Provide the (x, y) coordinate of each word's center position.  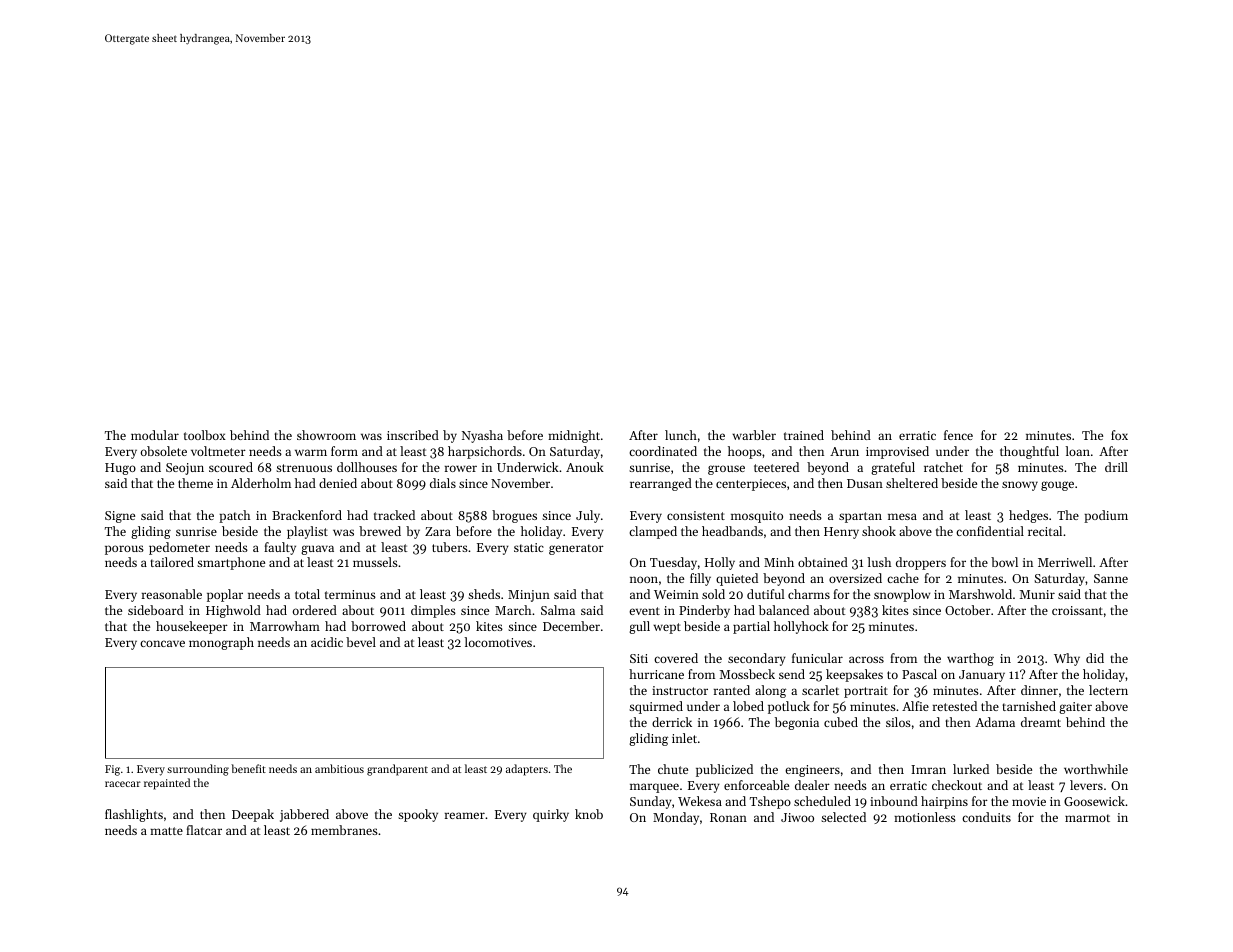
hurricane (656, 674)
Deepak (253, 815)
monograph (221, 643)
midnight (574, 436)
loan (1078, 451)
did (1095, 658)
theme (195, 483)
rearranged (661, 484)
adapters (527, 770)
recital (1045, 531)
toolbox (205, 435)
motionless (925, 817)
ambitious (339, 768)
